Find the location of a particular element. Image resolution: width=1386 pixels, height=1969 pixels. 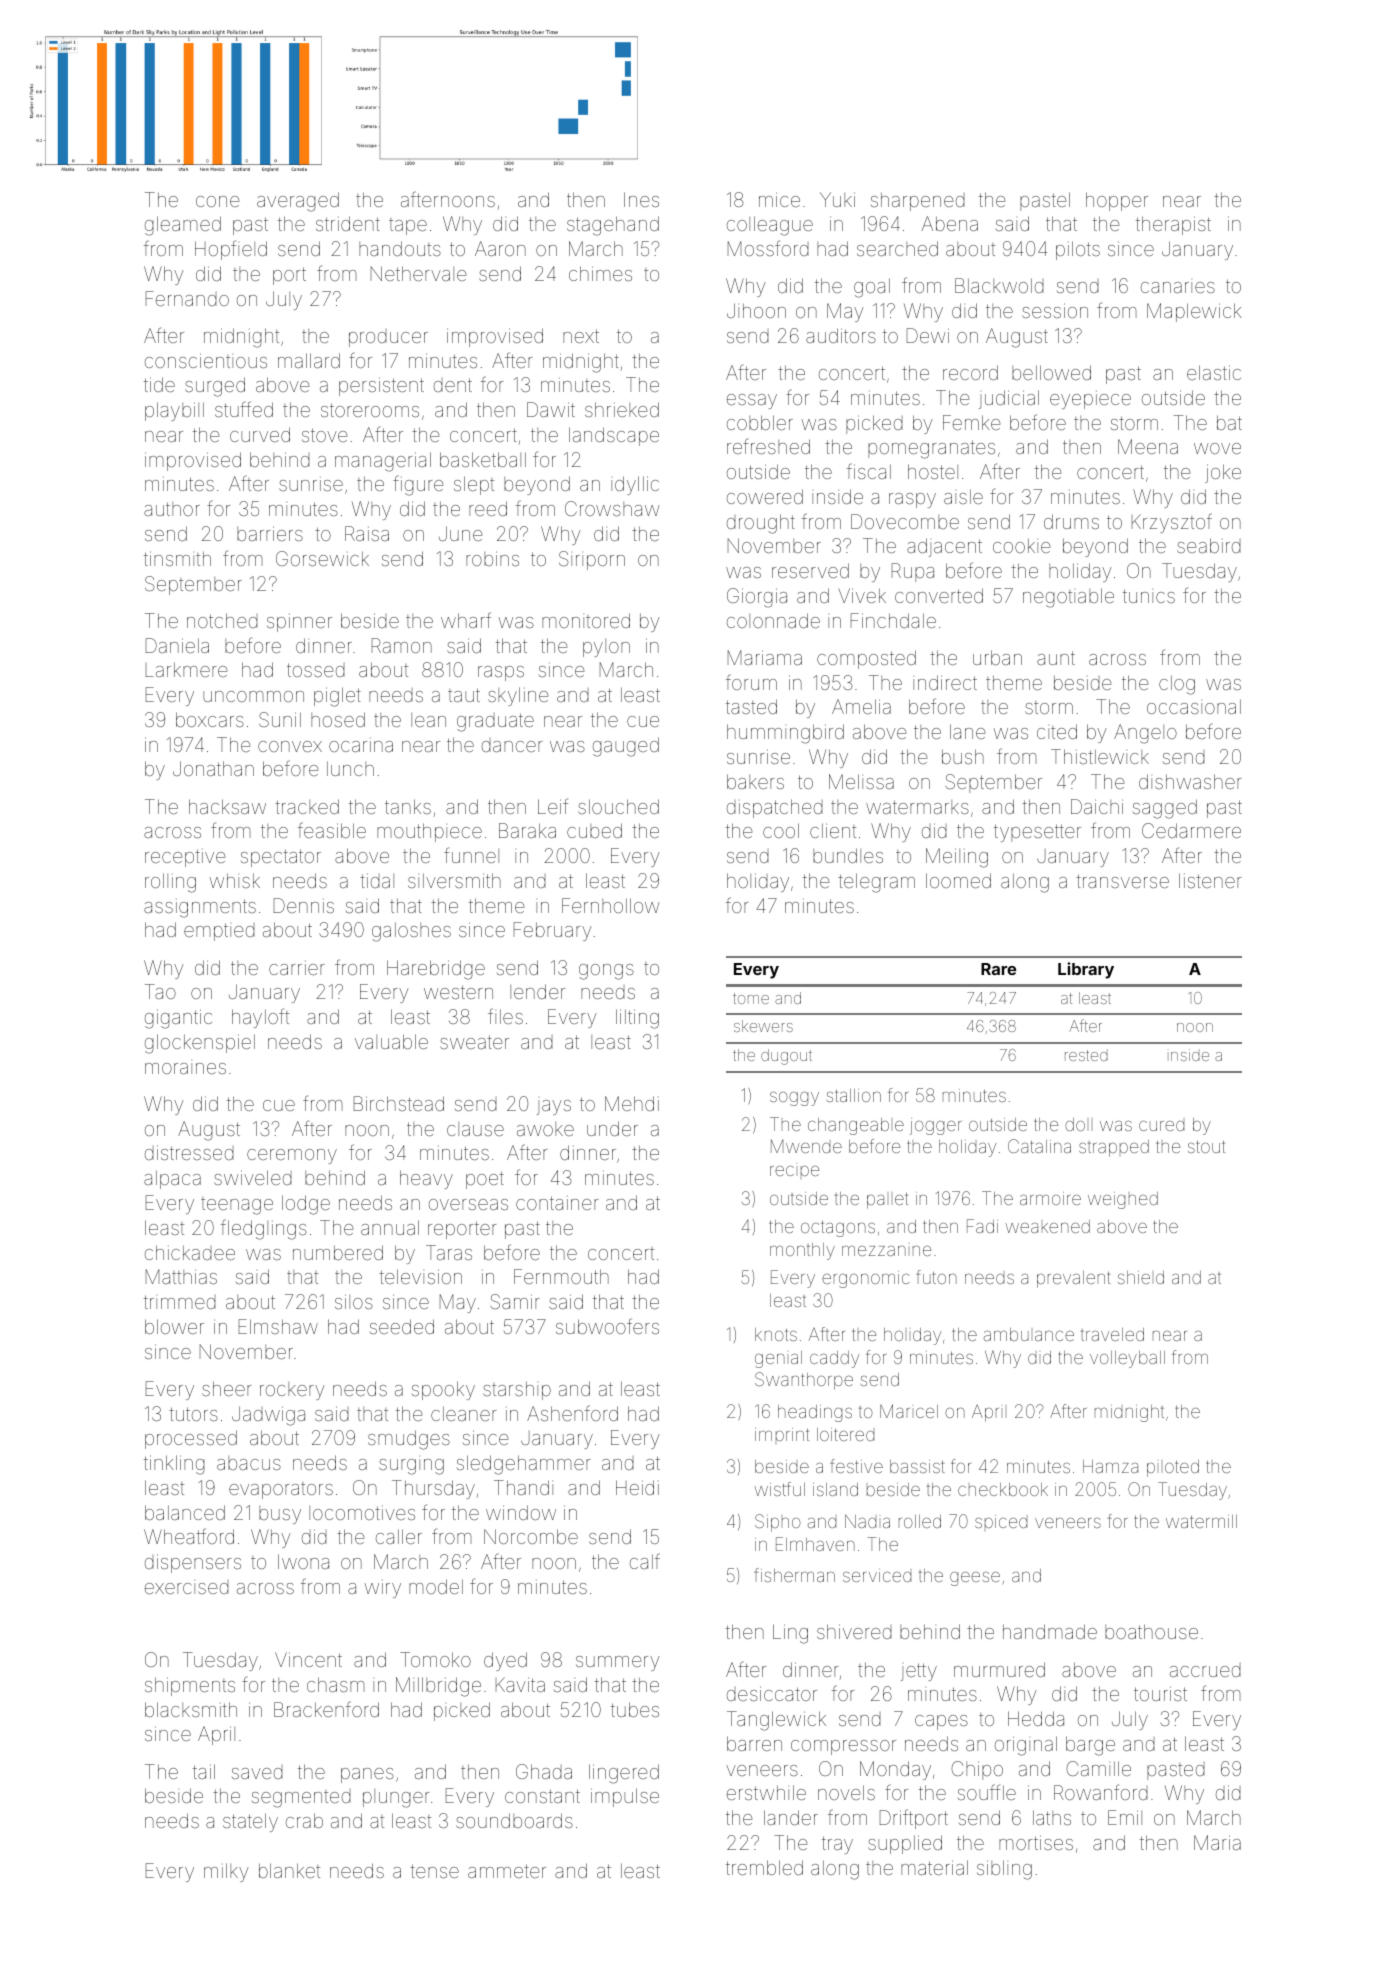

Millbridge is located at coordinates (438, 1687).
